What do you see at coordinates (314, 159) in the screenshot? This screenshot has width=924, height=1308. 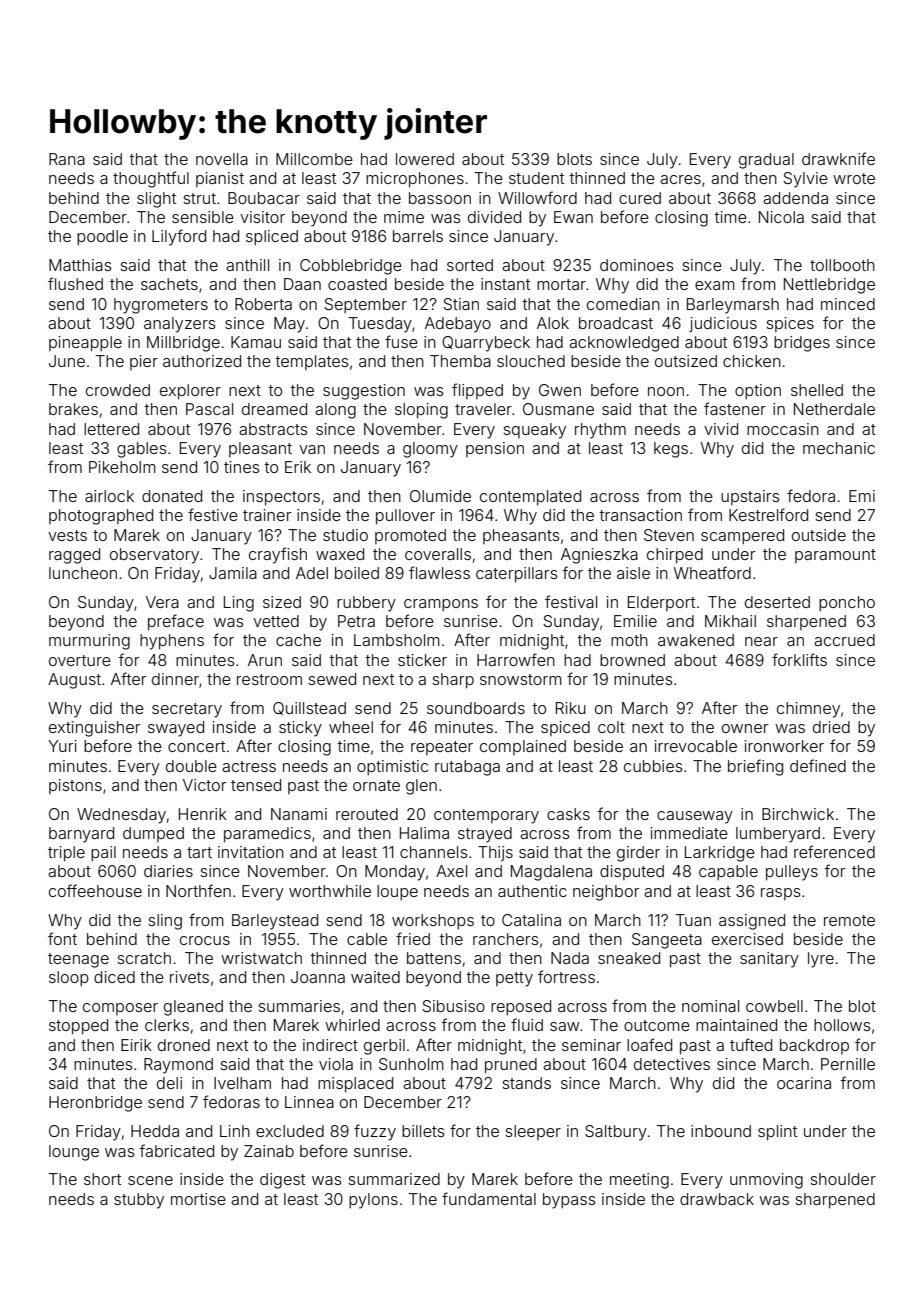 I see `Millcombe` at bounding box center [314, 159].
